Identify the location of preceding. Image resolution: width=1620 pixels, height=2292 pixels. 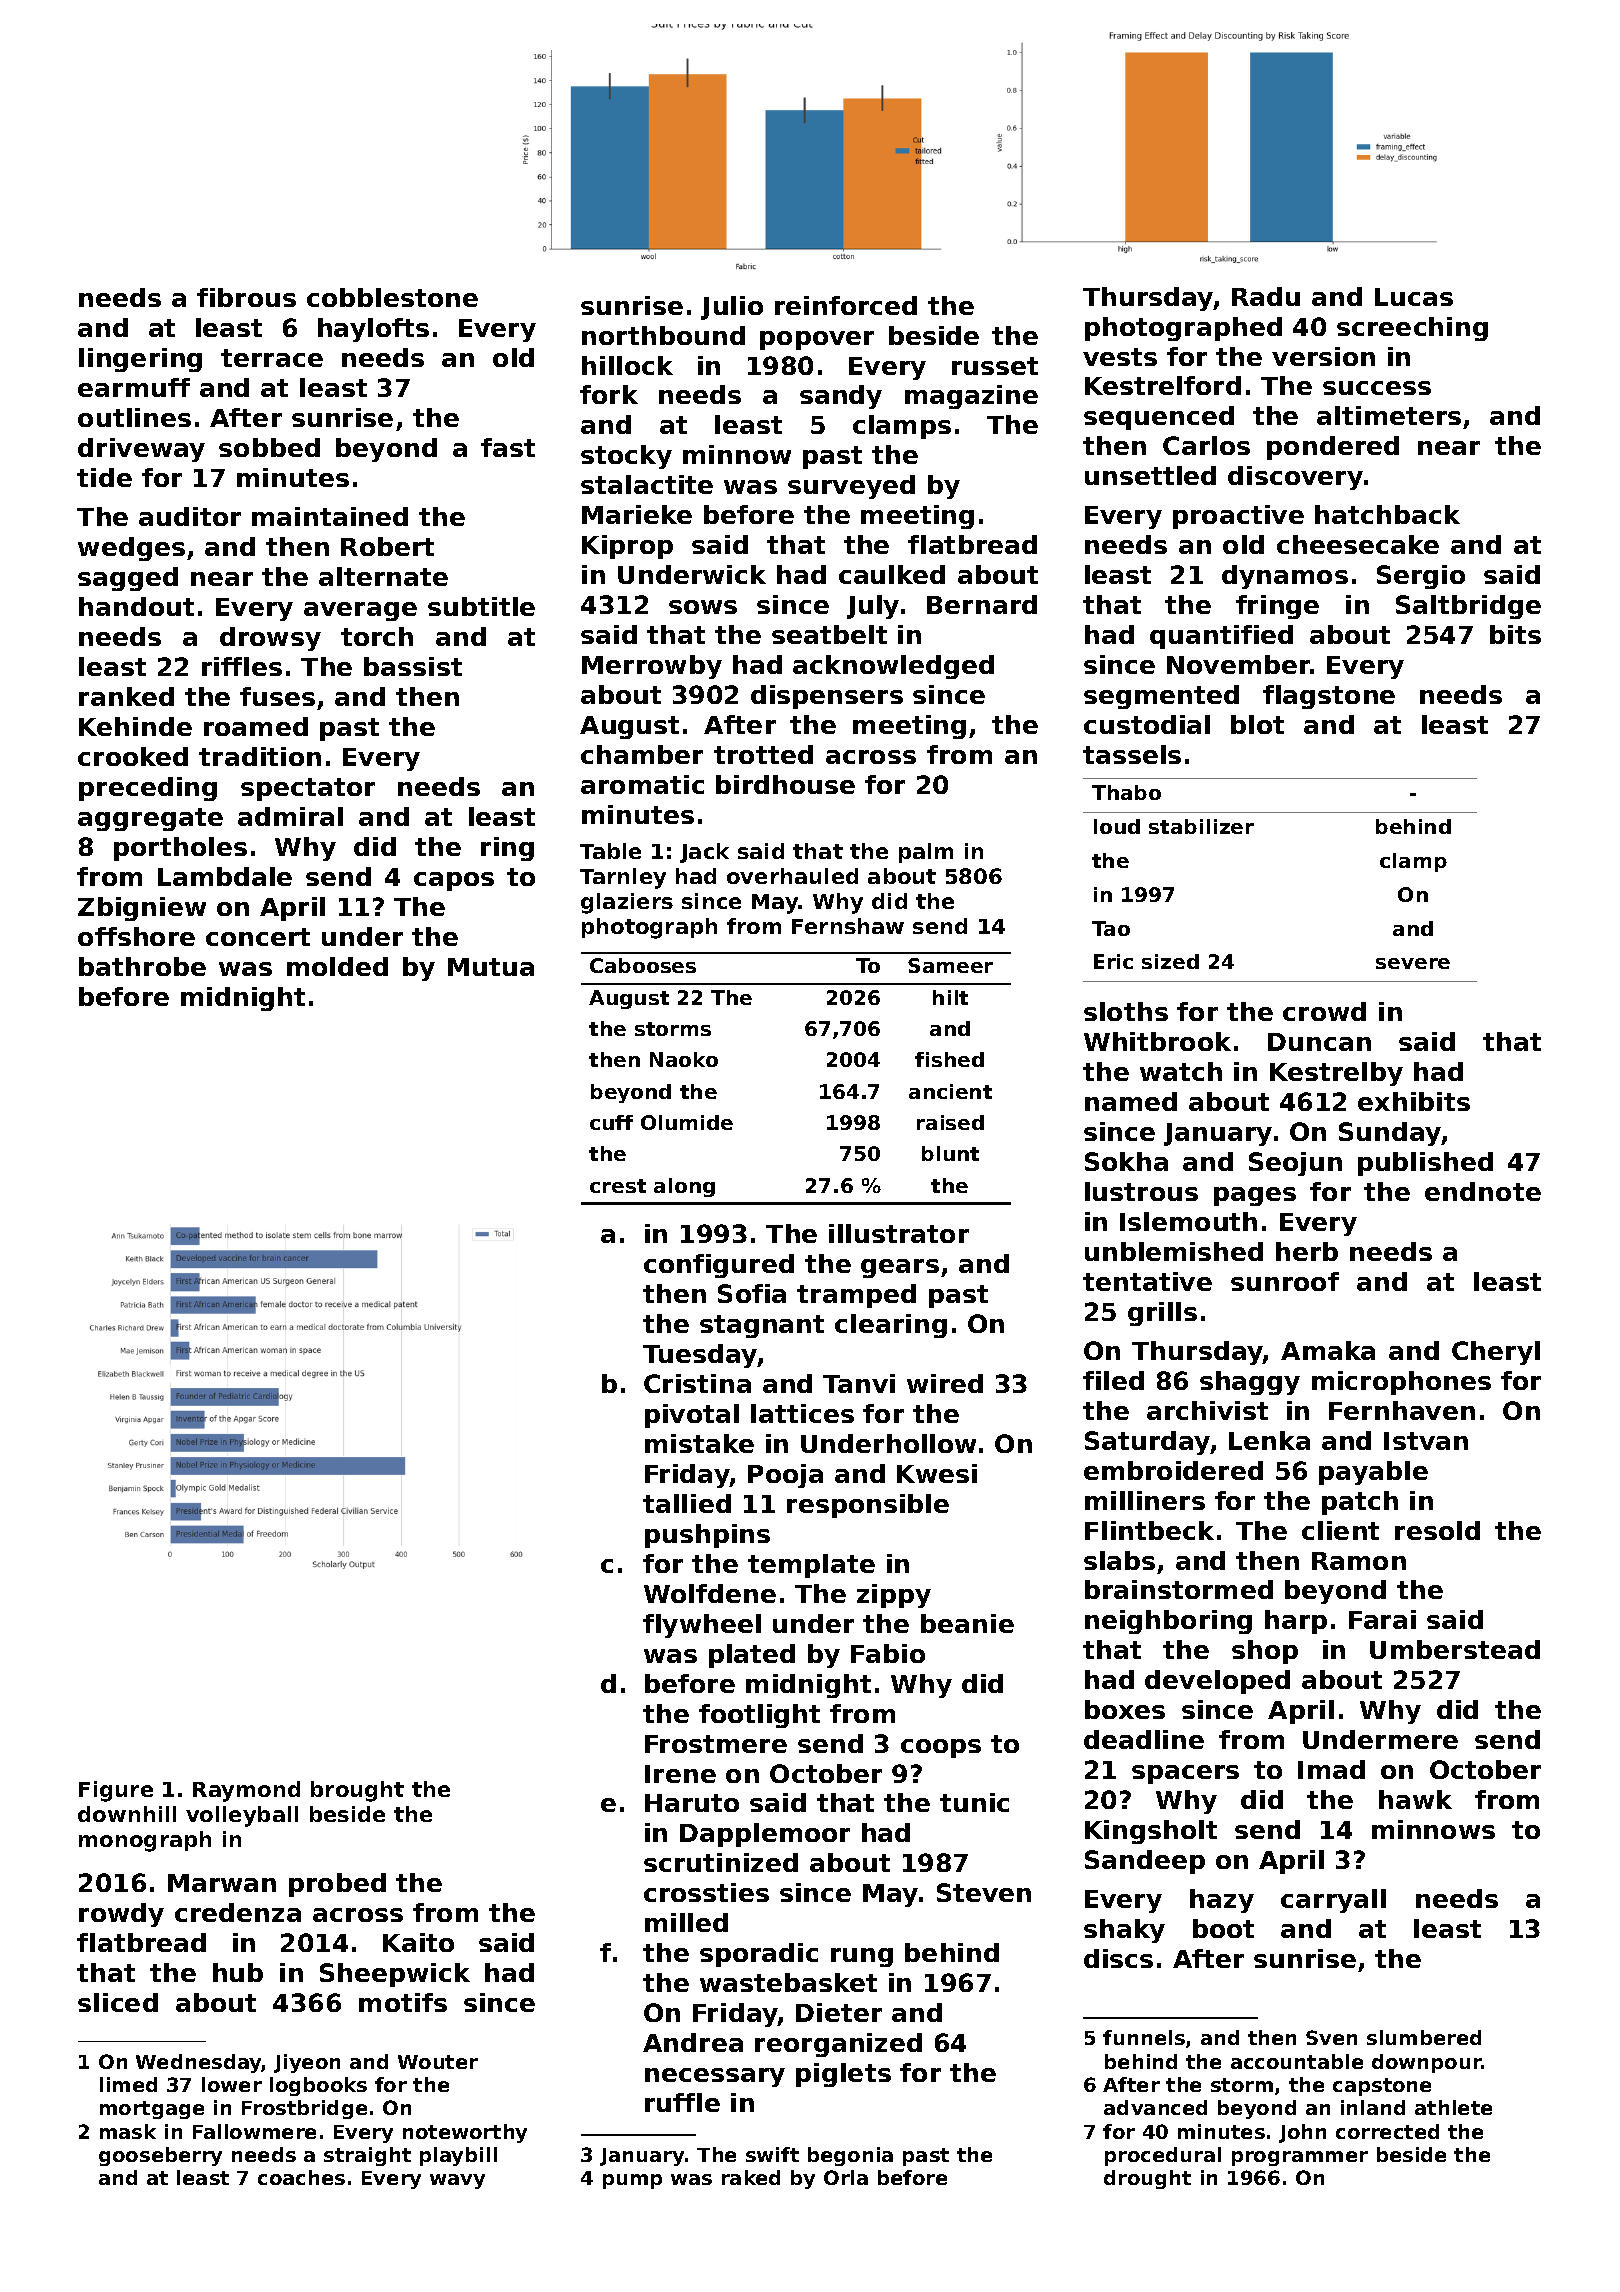
(148, 789).
